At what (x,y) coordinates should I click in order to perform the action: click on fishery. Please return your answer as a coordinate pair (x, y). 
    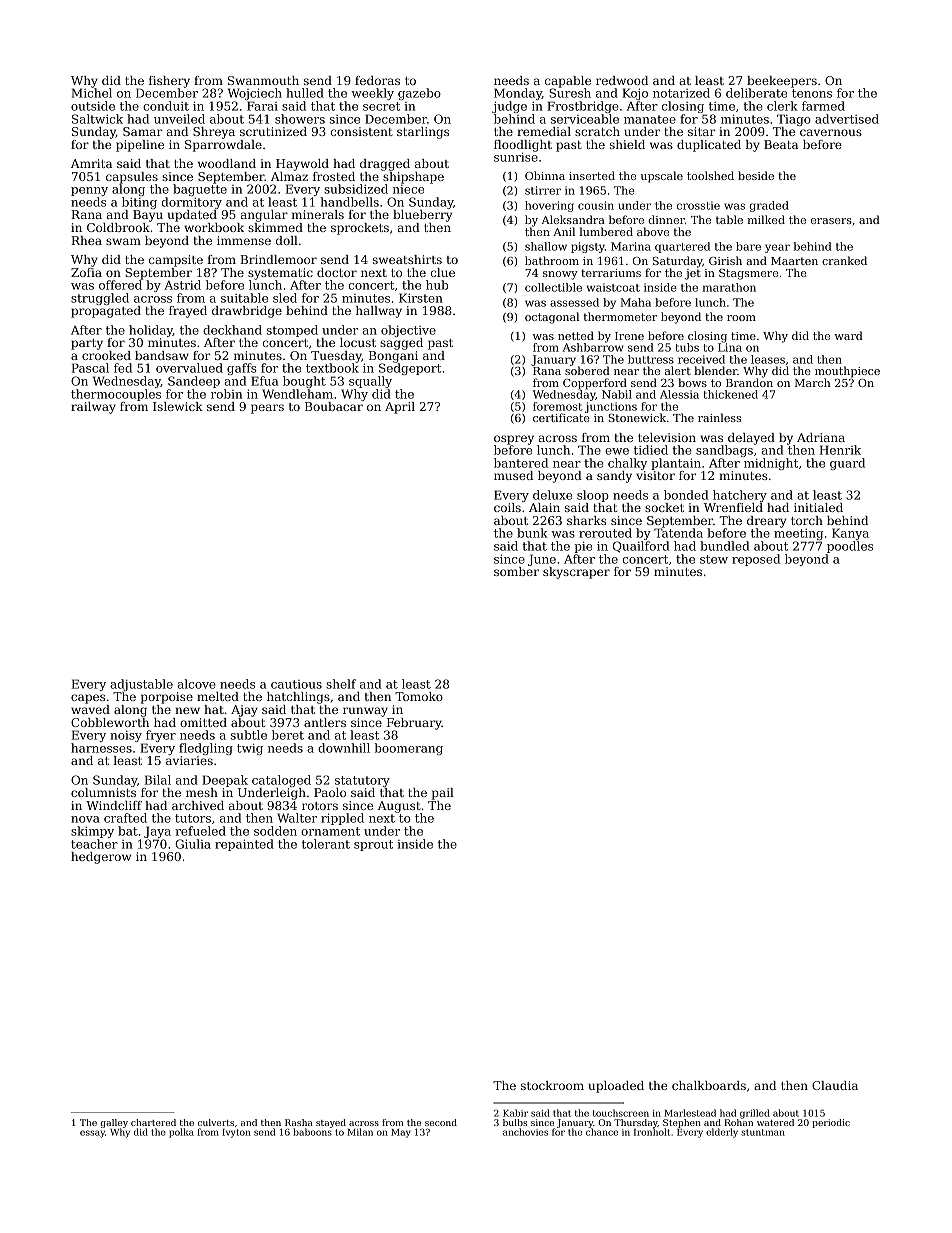
    Looking at the image, I should click on (169, 82).
